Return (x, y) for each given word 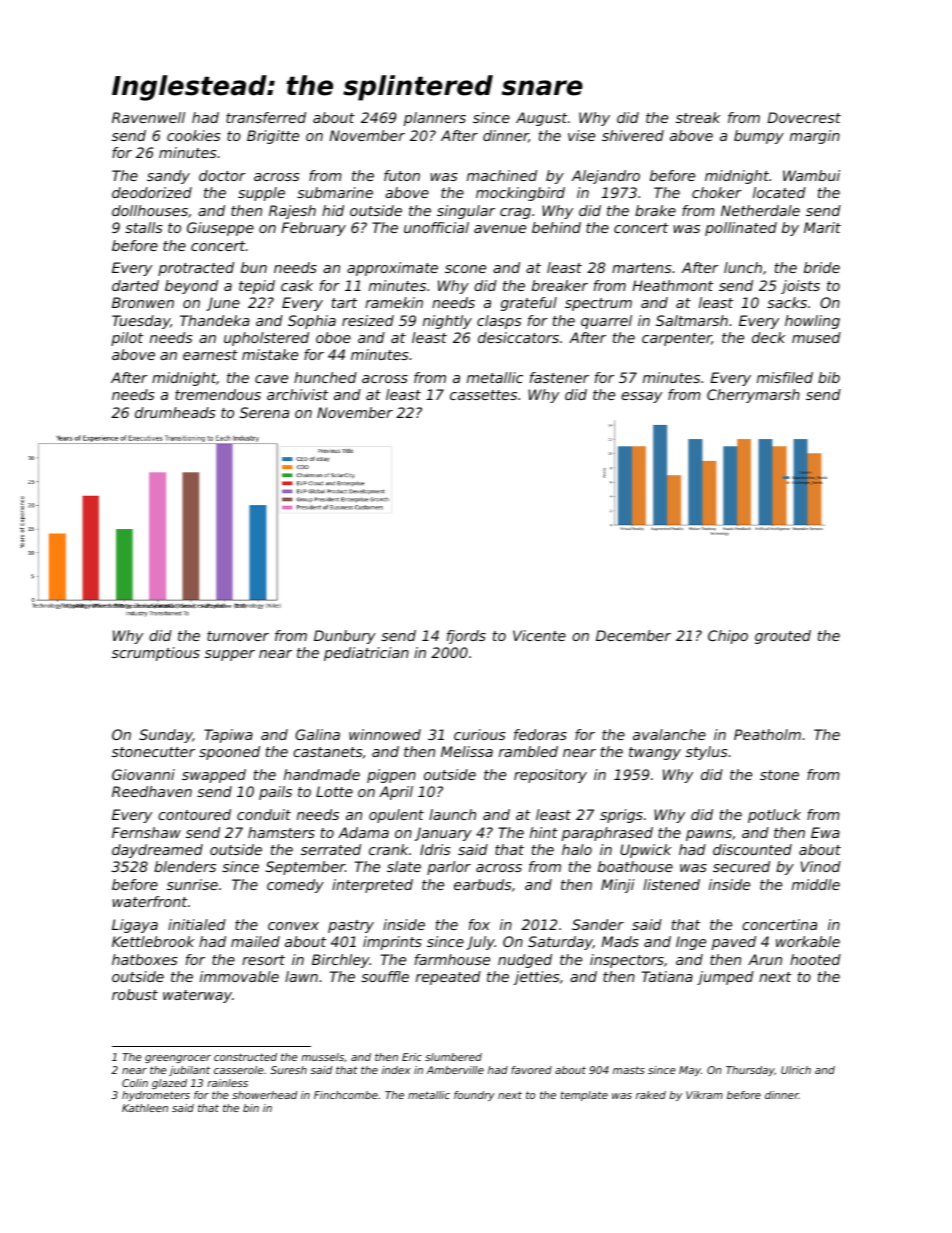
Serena (264, 412)
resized (368, 320)
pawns (709, 835)
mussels (322, 1057)
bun (254, 267)
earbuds (483, 884)
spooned (229, 753)
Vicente (539, 635)
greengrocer (178, 1059)
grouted (783, 637)
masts (629, 1070)
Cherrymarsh (753, 396)
